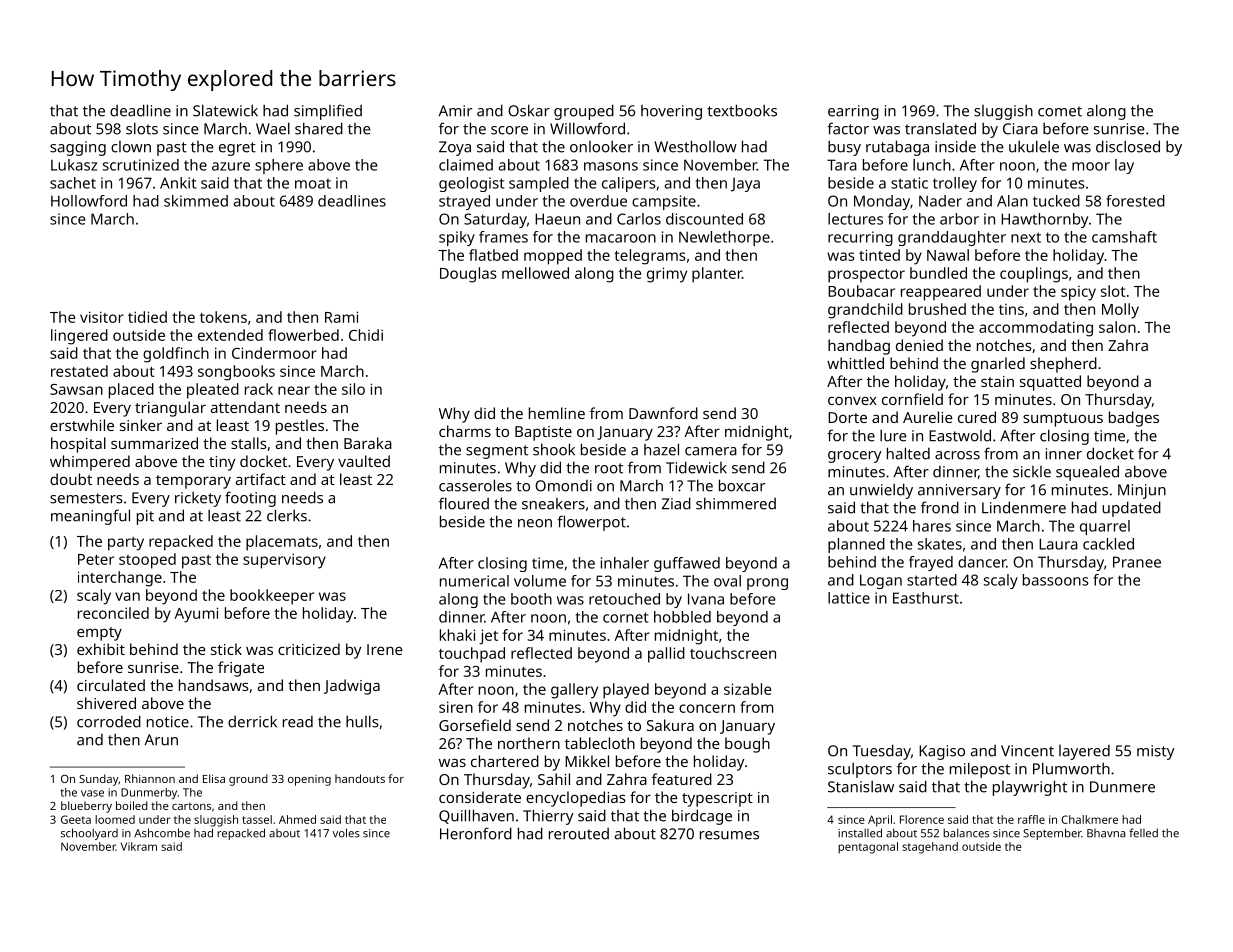  Describe the element at coordinates (742, 110) in the screenshot. I see `textbooks` at that location.
